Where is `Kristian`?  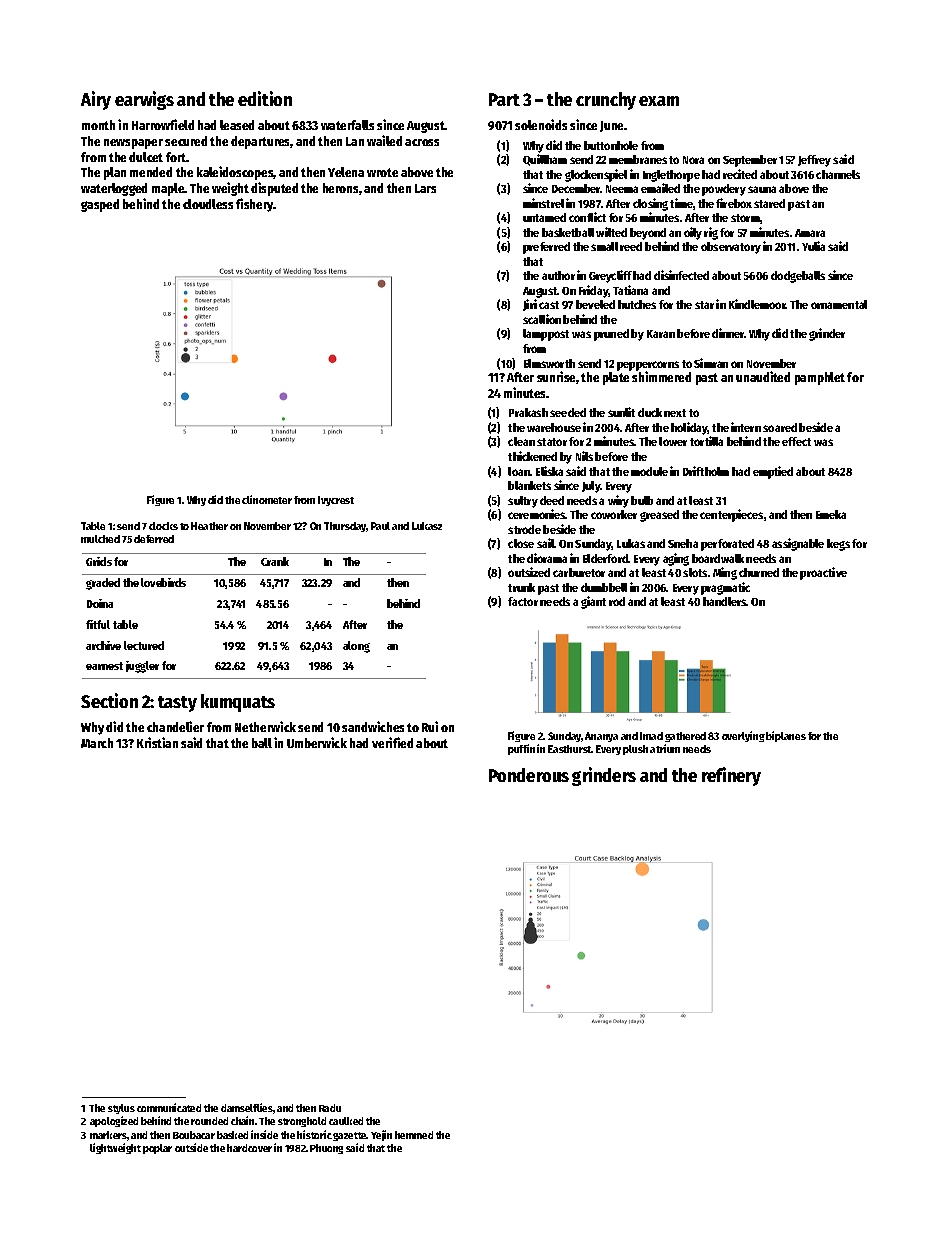 Kristian is located at coordinates (157, 742).
